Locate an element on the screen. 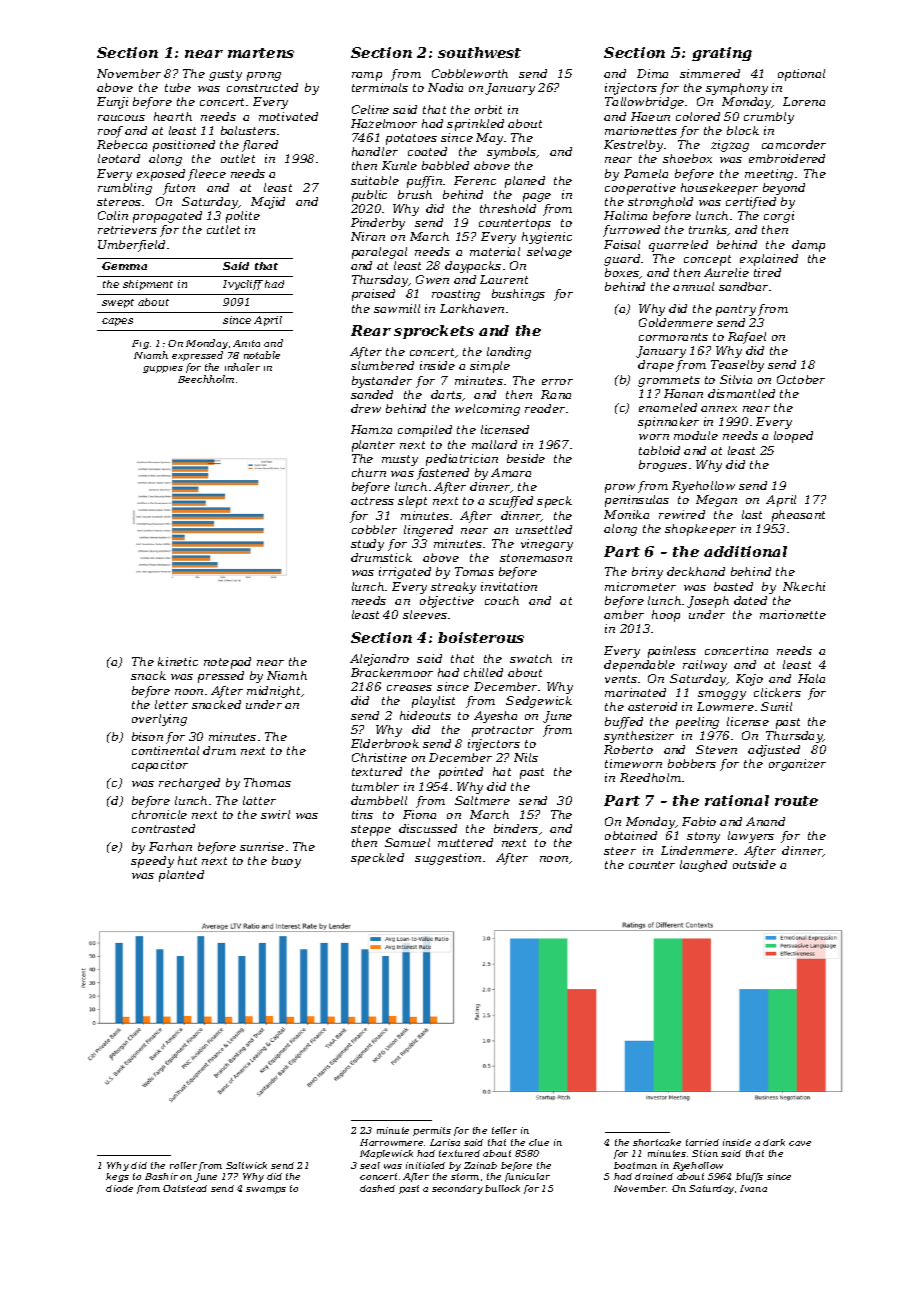  southwest is located at coordinates (479, 52).
